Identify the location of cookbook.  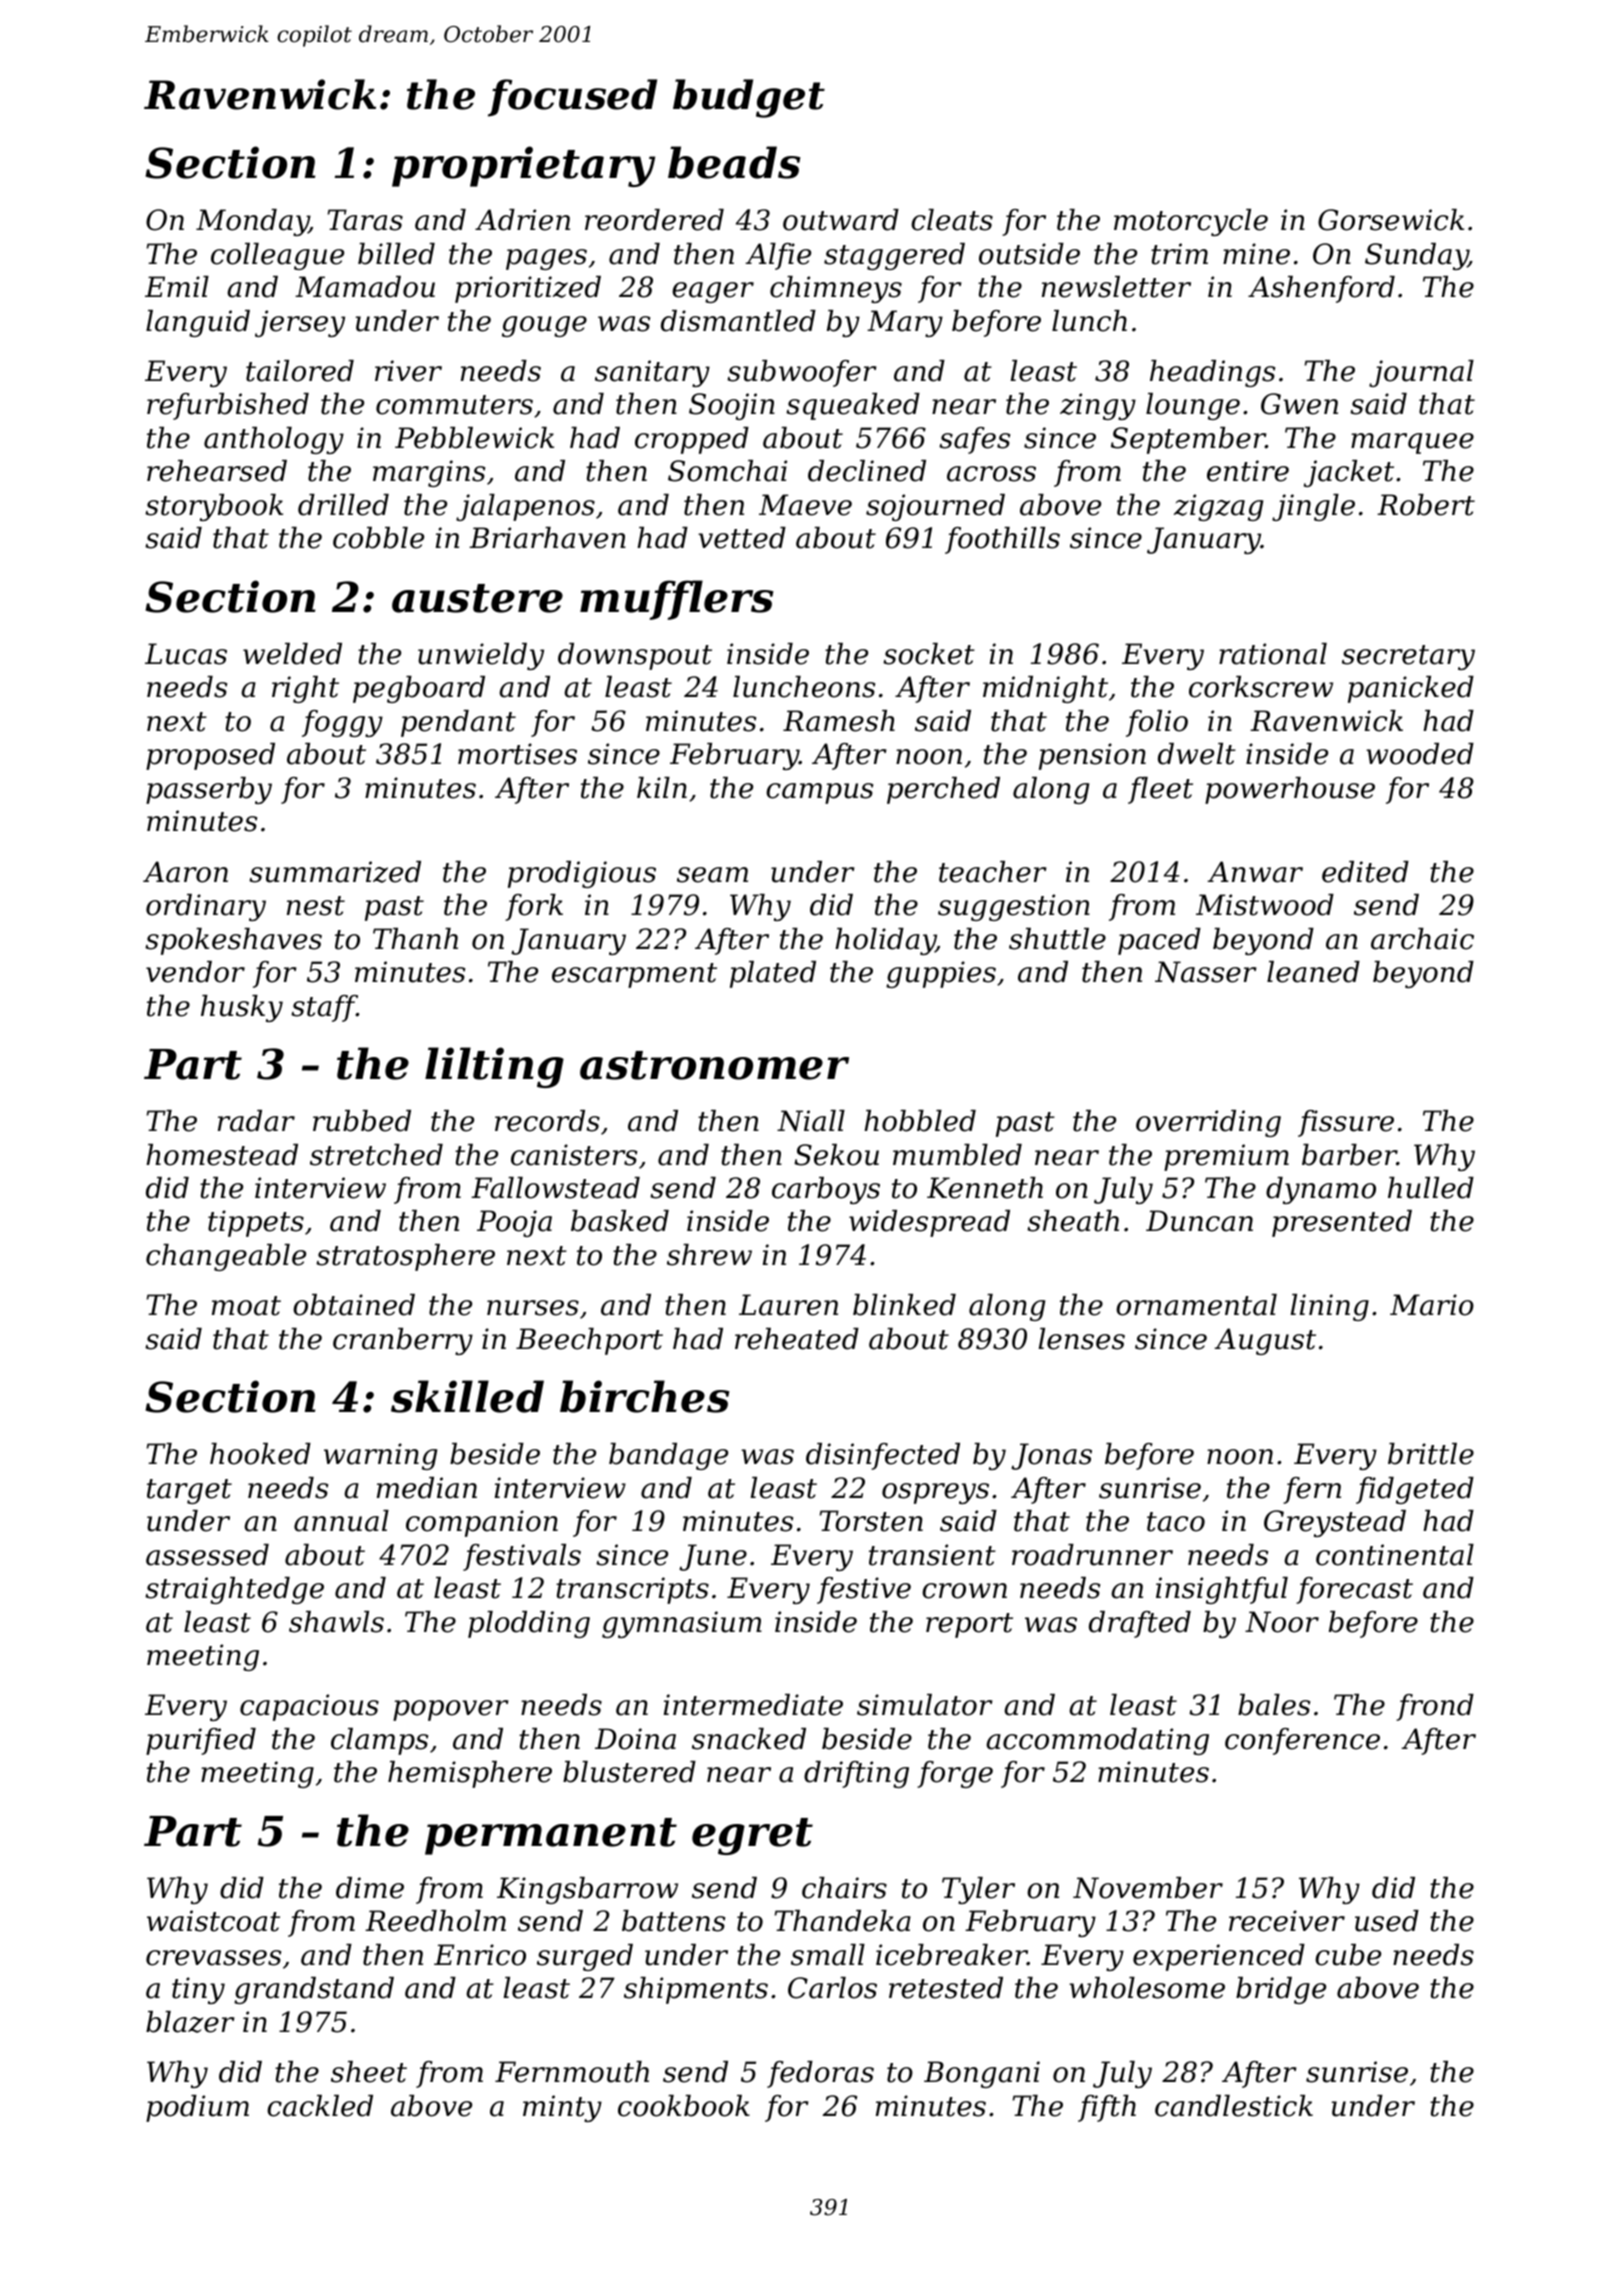
(684, 2106).
